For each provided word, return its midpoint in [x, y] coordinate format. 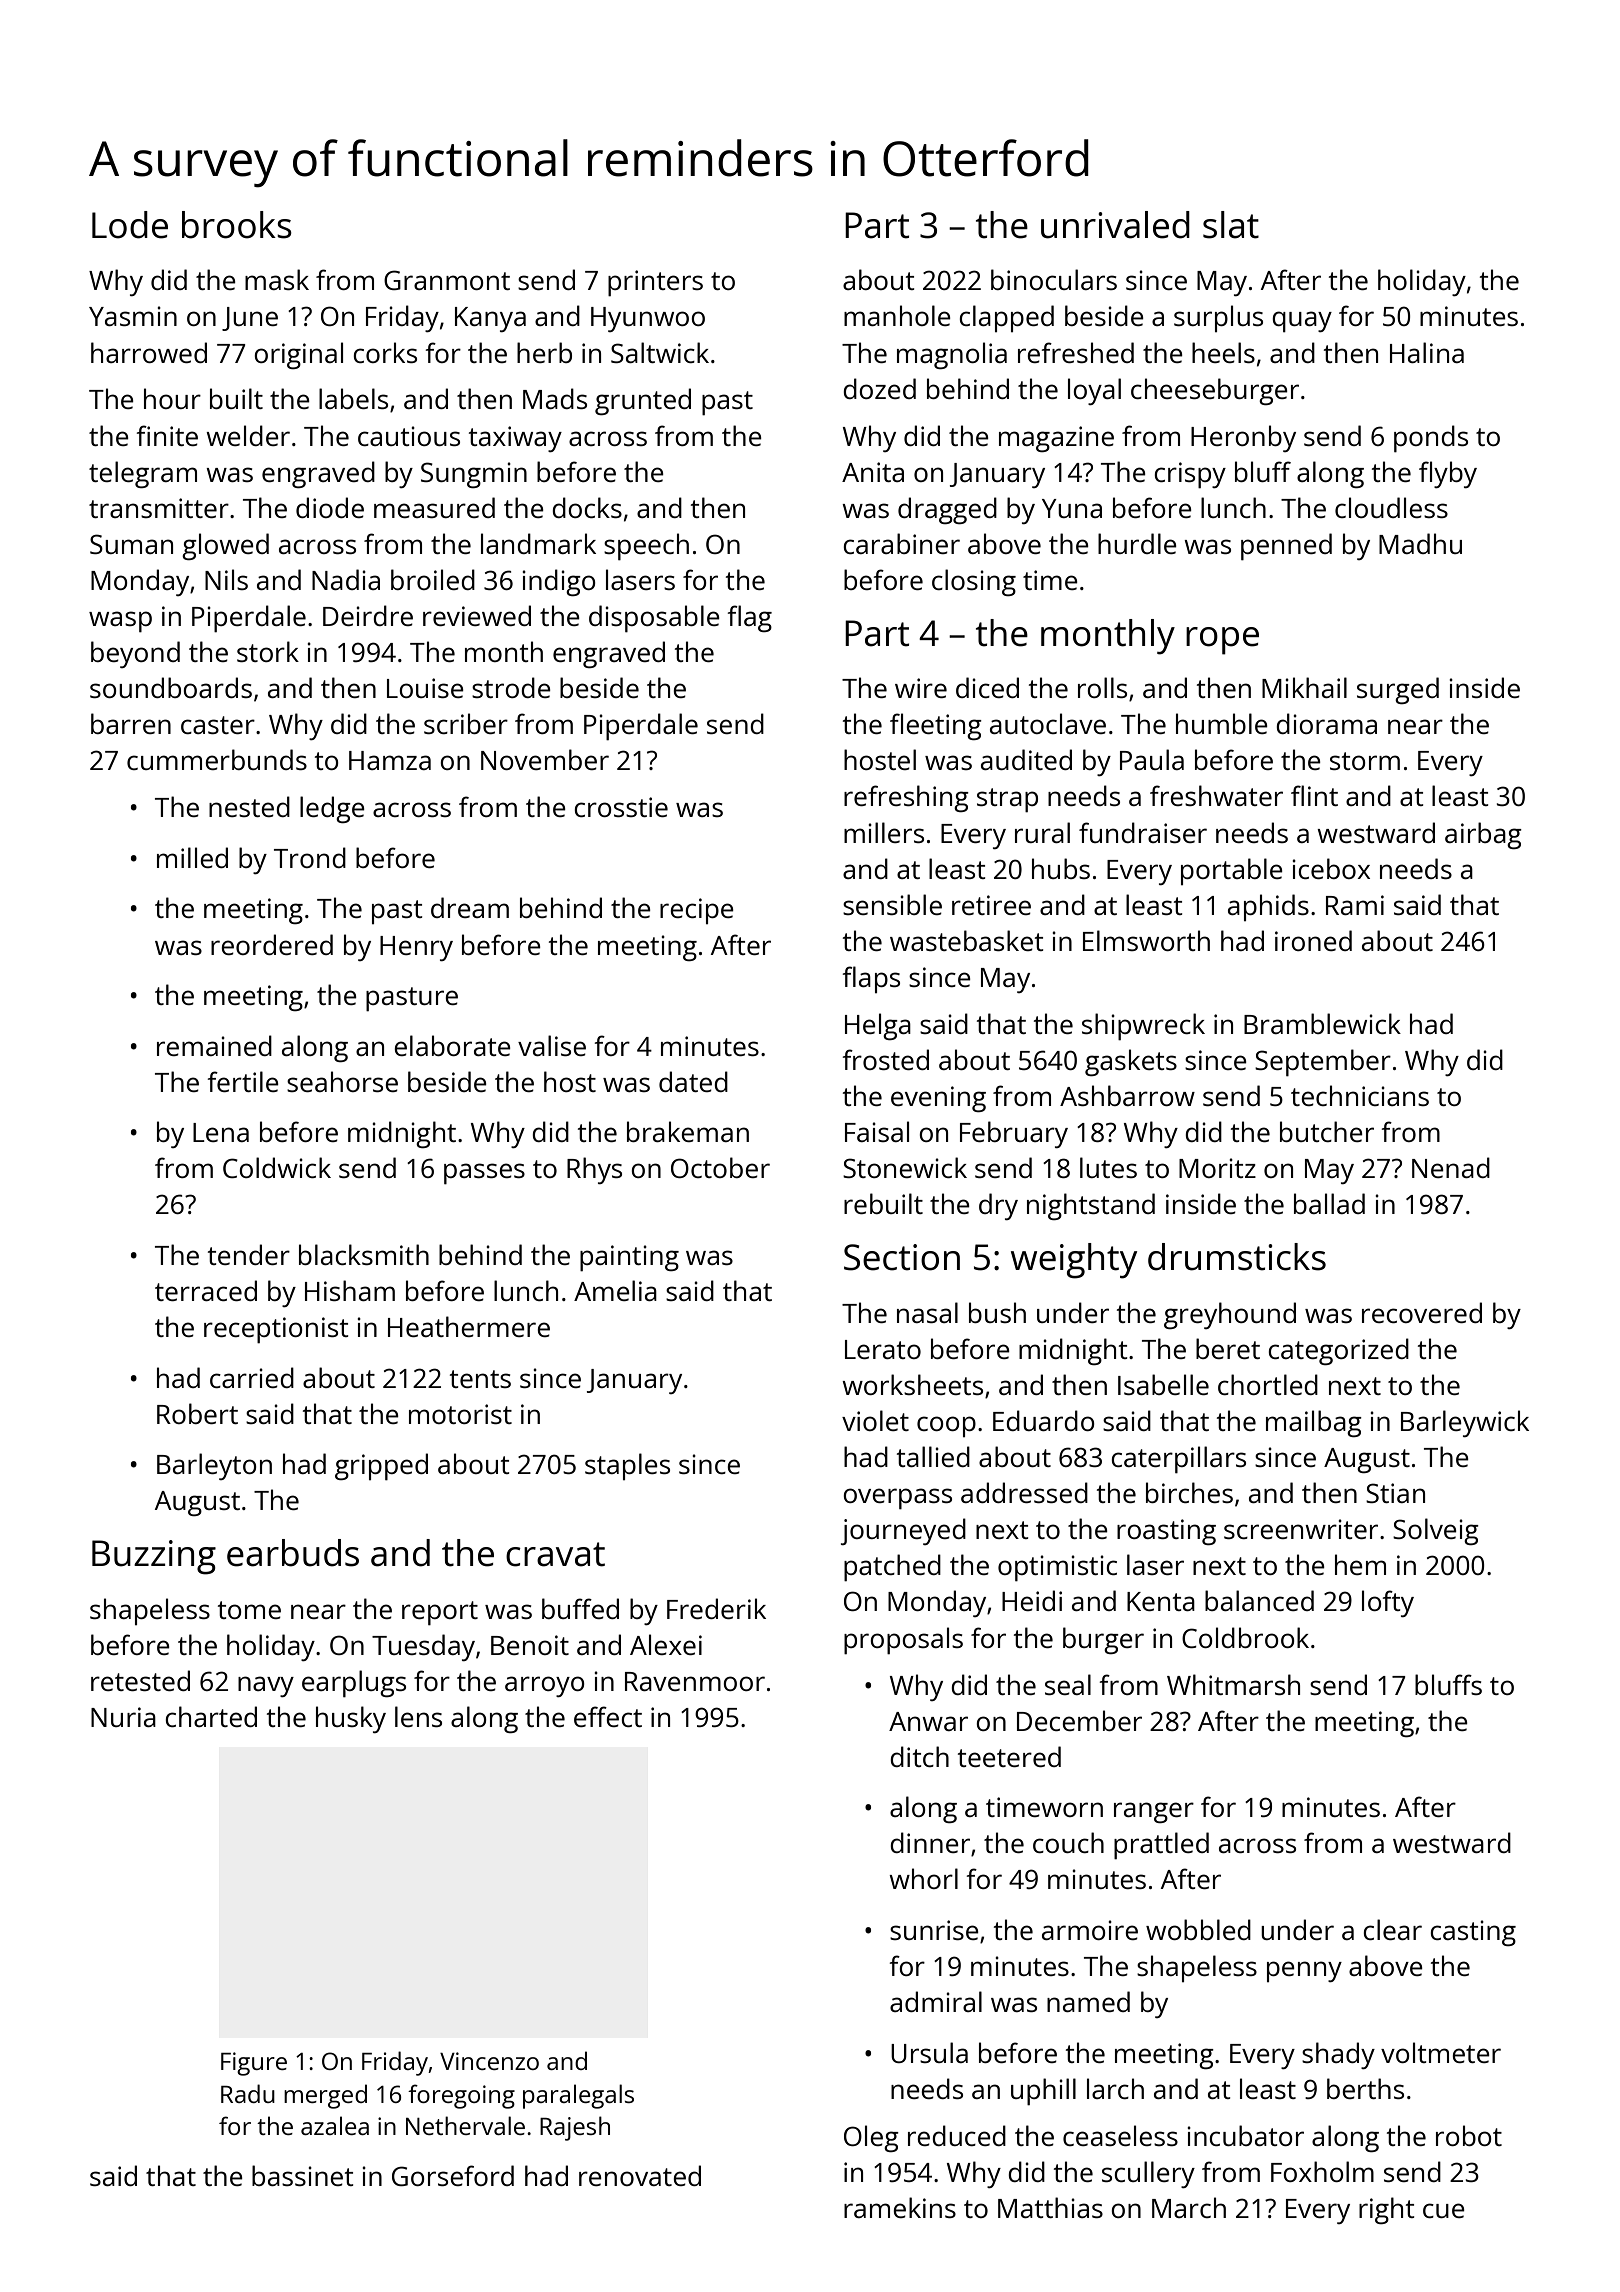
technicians [1360, 1095]
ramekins [900, 2207]
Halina [1427, 352]
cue [1444, 2210]
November [545, 759]
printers [655, 283]
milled [192, 857]
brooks [237, 225]
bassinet [302, 2175]
